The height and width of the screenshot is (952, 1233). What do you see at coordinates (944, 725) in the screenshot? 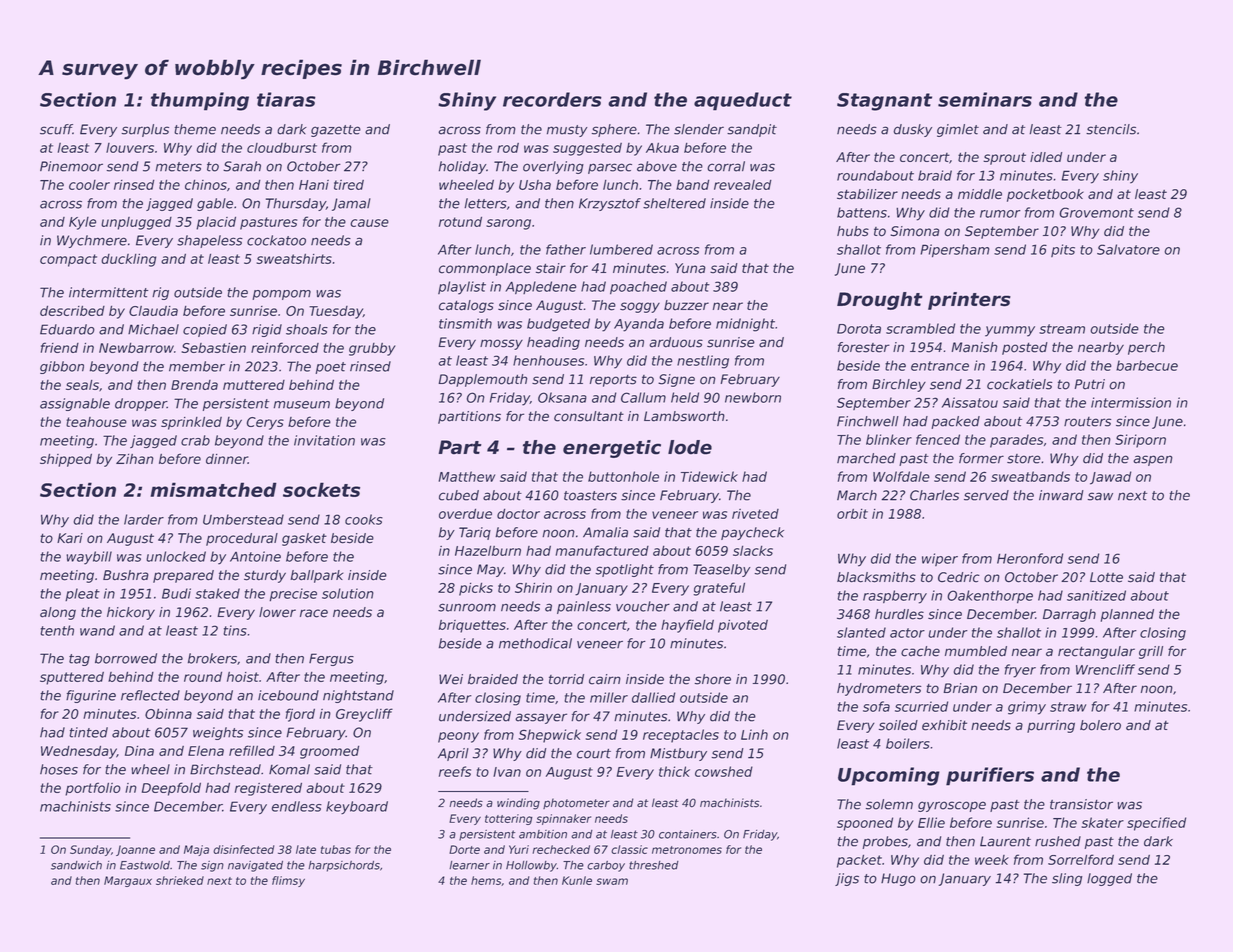
I see `exhibit` at bounding box center [944, 725].
